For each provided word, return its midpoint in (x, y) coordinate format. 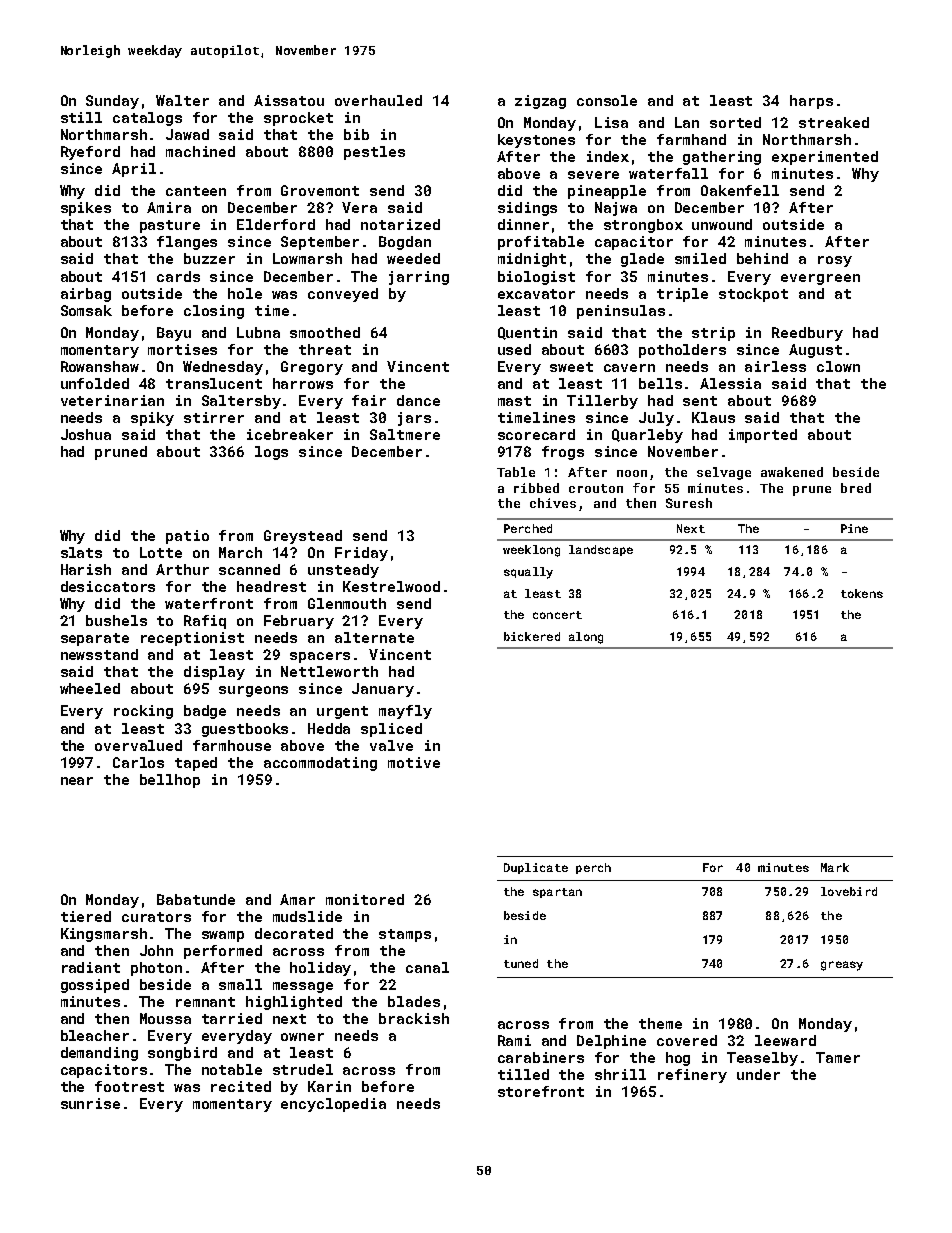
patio (187, 537)
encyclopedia (333, 1105)
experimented (825, 158)
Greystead (303, 537)
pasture (170, 226)
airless (775, 366)
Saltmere (405, 434)
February (299, 622)
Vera (359, 207)
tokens (862, 593)
